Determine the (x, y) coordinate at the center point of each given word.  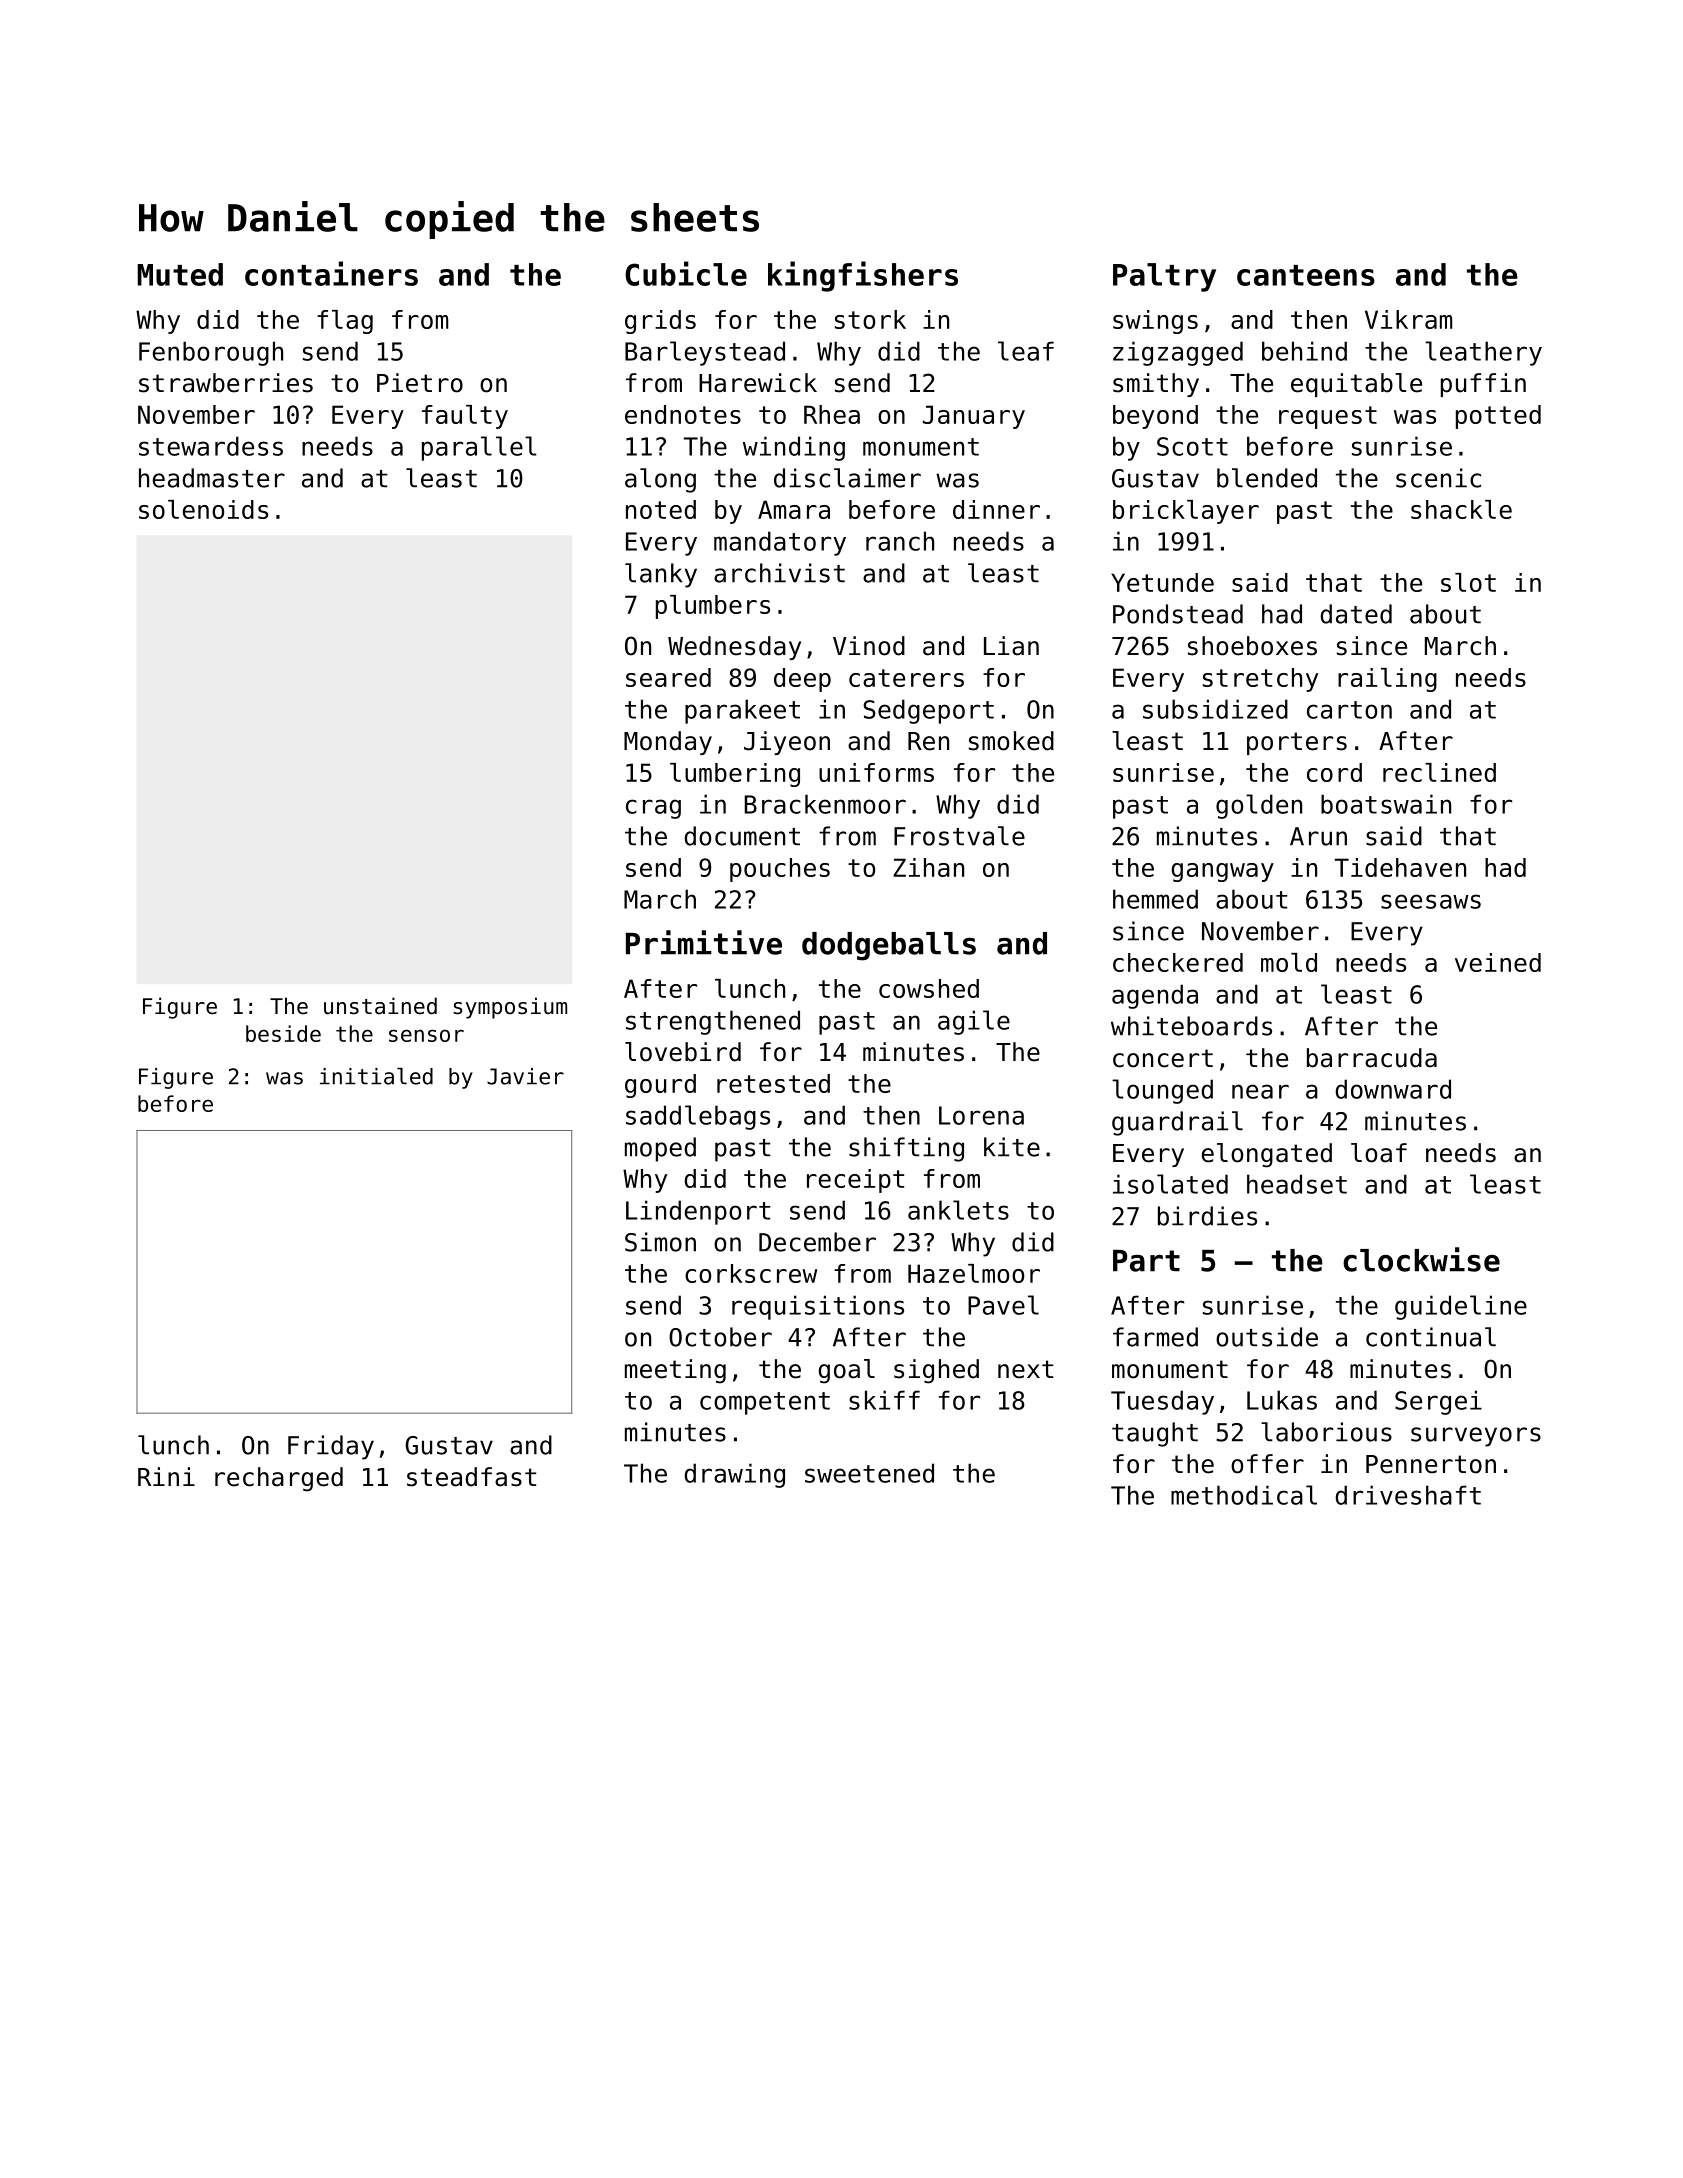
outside (1267, 1337)
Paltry (1164, 277)
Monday (668, 743)
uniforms (876, 772)
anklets (958, 1210)
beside (283, 1033)
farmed (1155, 1337)
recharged (279, 1479)
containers (331, 273)
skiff (884, 1400)
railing (1387, 680)
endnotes (683, 414)
